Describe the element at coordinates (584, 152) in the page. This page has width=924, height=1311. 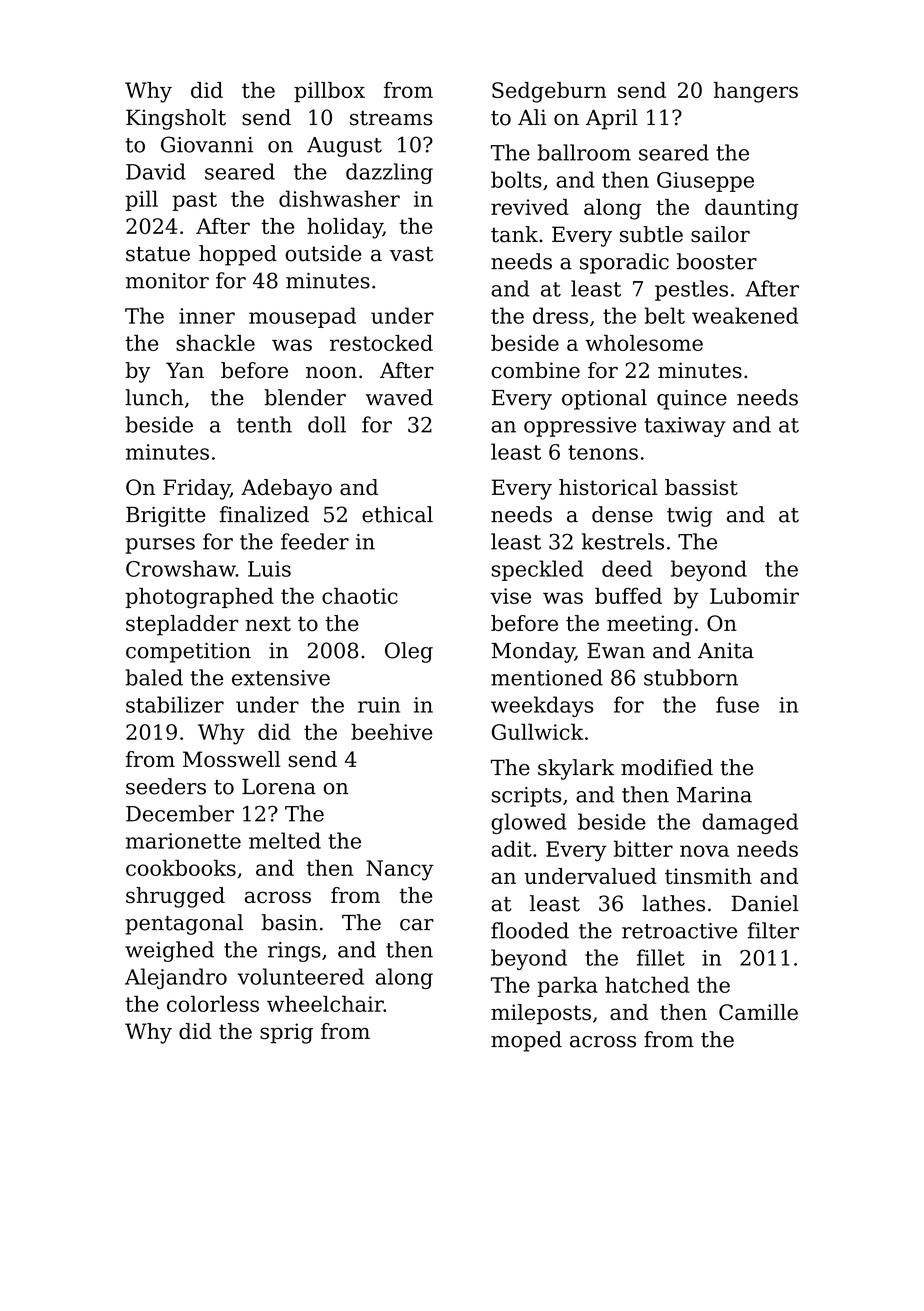
I see `ballroom` at that location.
